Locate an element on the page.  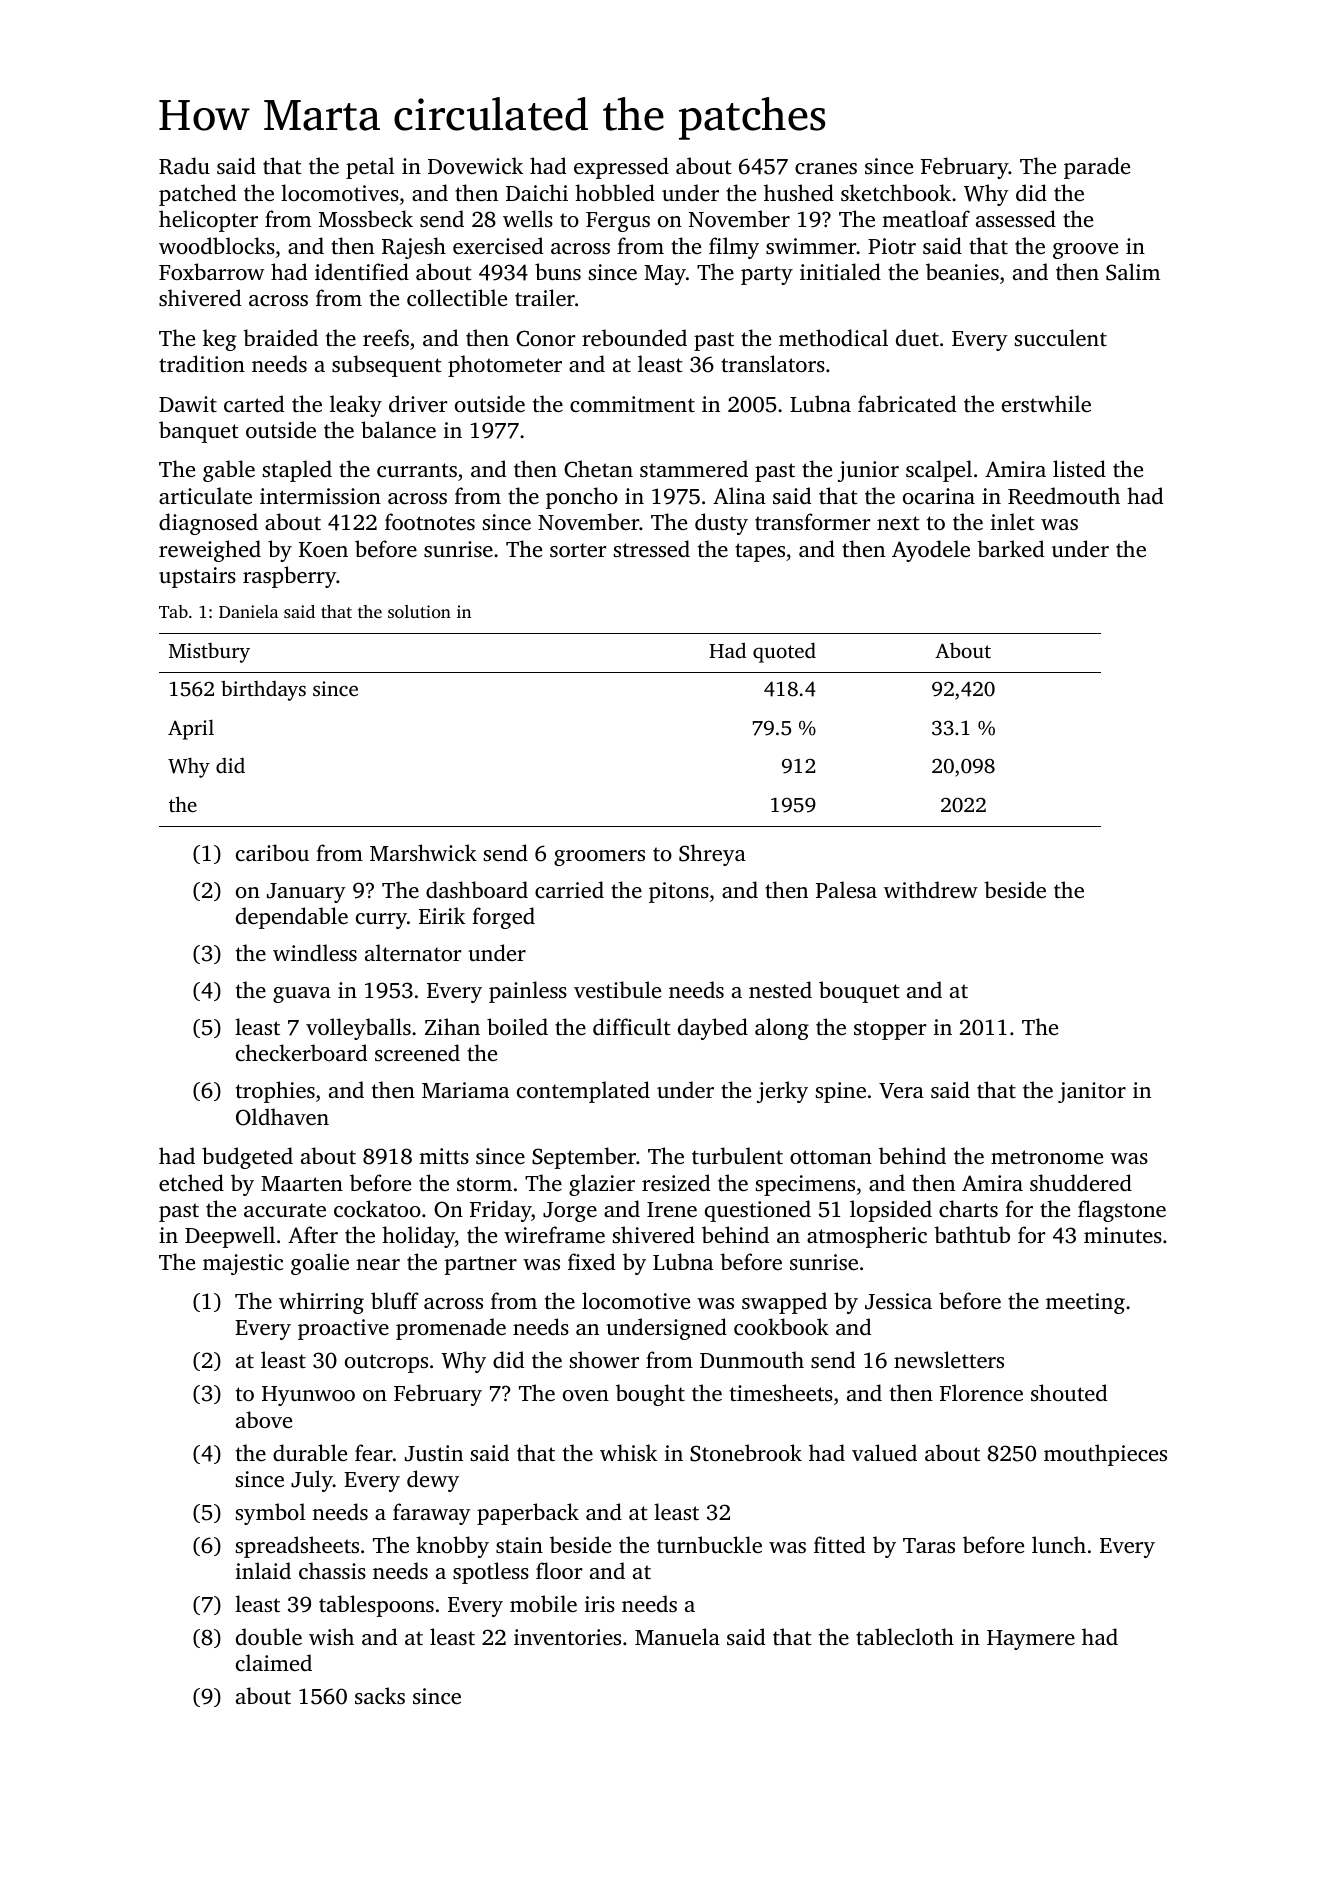
swimmer is located at coordinates (811, 246).
